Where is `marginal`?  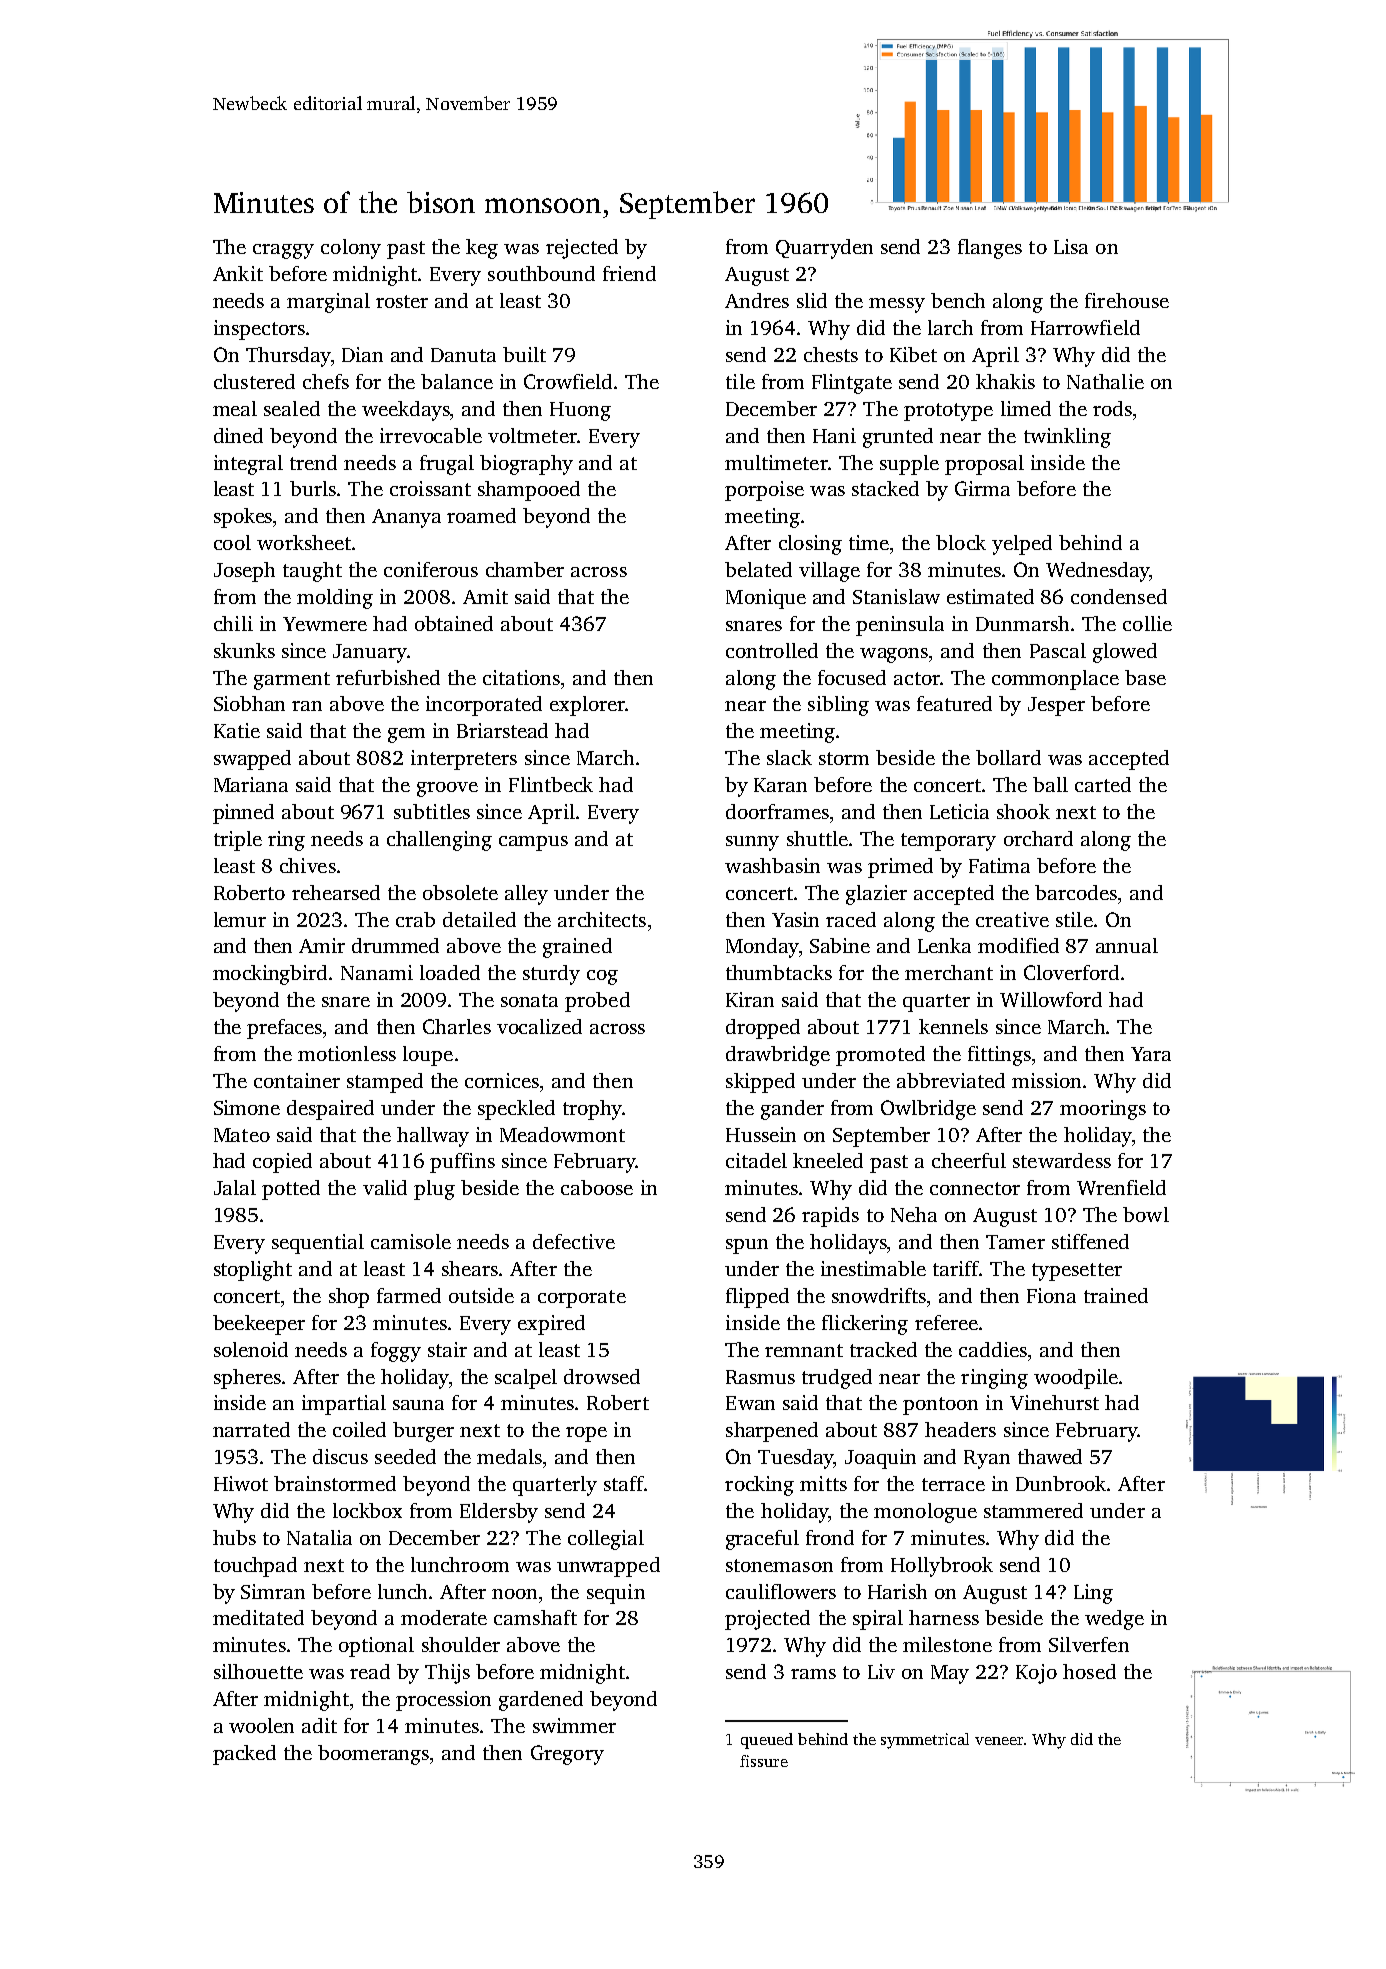 marginal is located at coordinates (328, 303).
